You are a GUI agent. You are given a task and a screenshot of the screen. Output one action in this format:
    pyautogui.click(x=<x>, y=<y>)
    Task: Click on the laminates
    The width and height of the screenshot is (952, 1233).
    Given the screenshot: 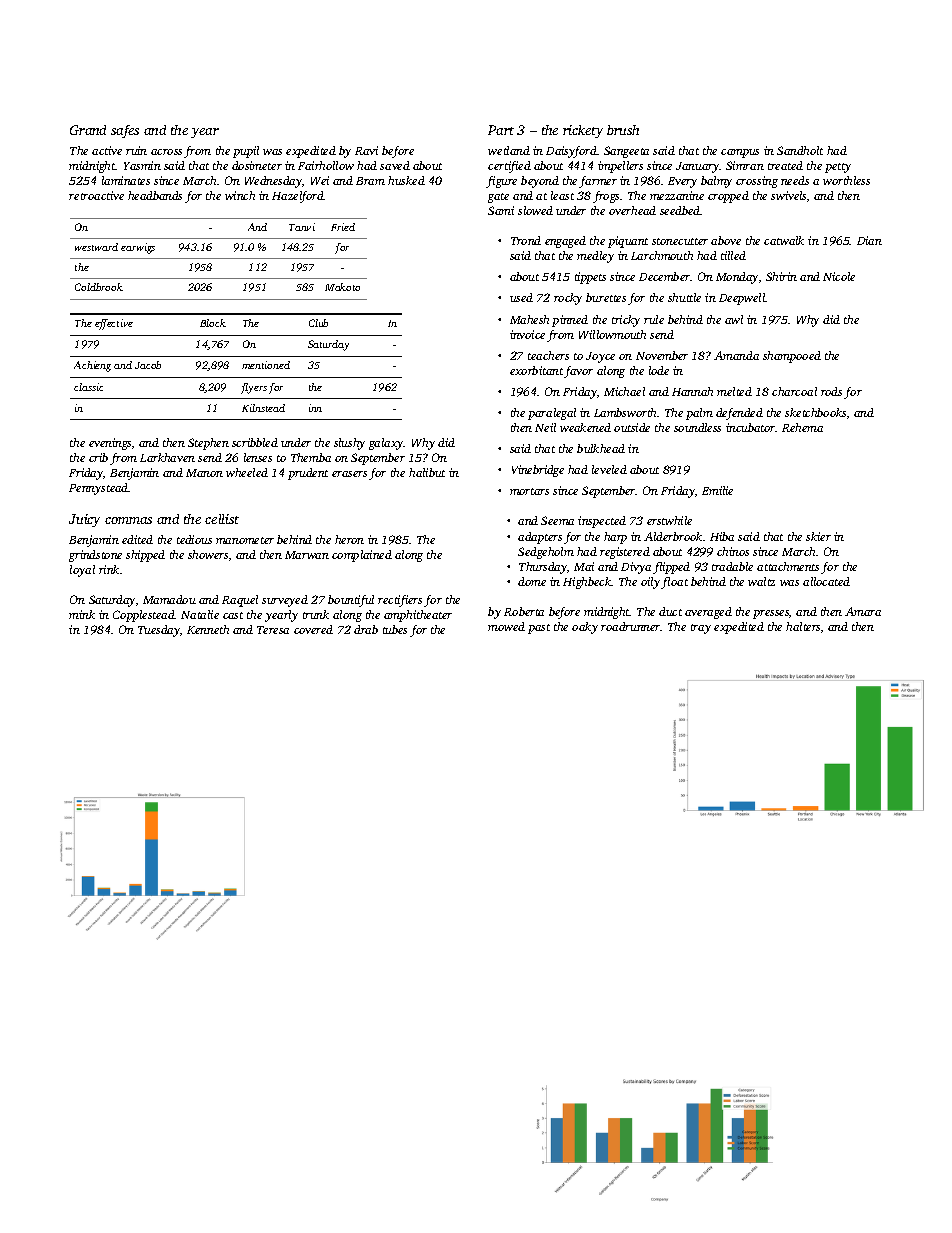 What is the action you would take?
    pyautogui.click(x=126, y=180)
